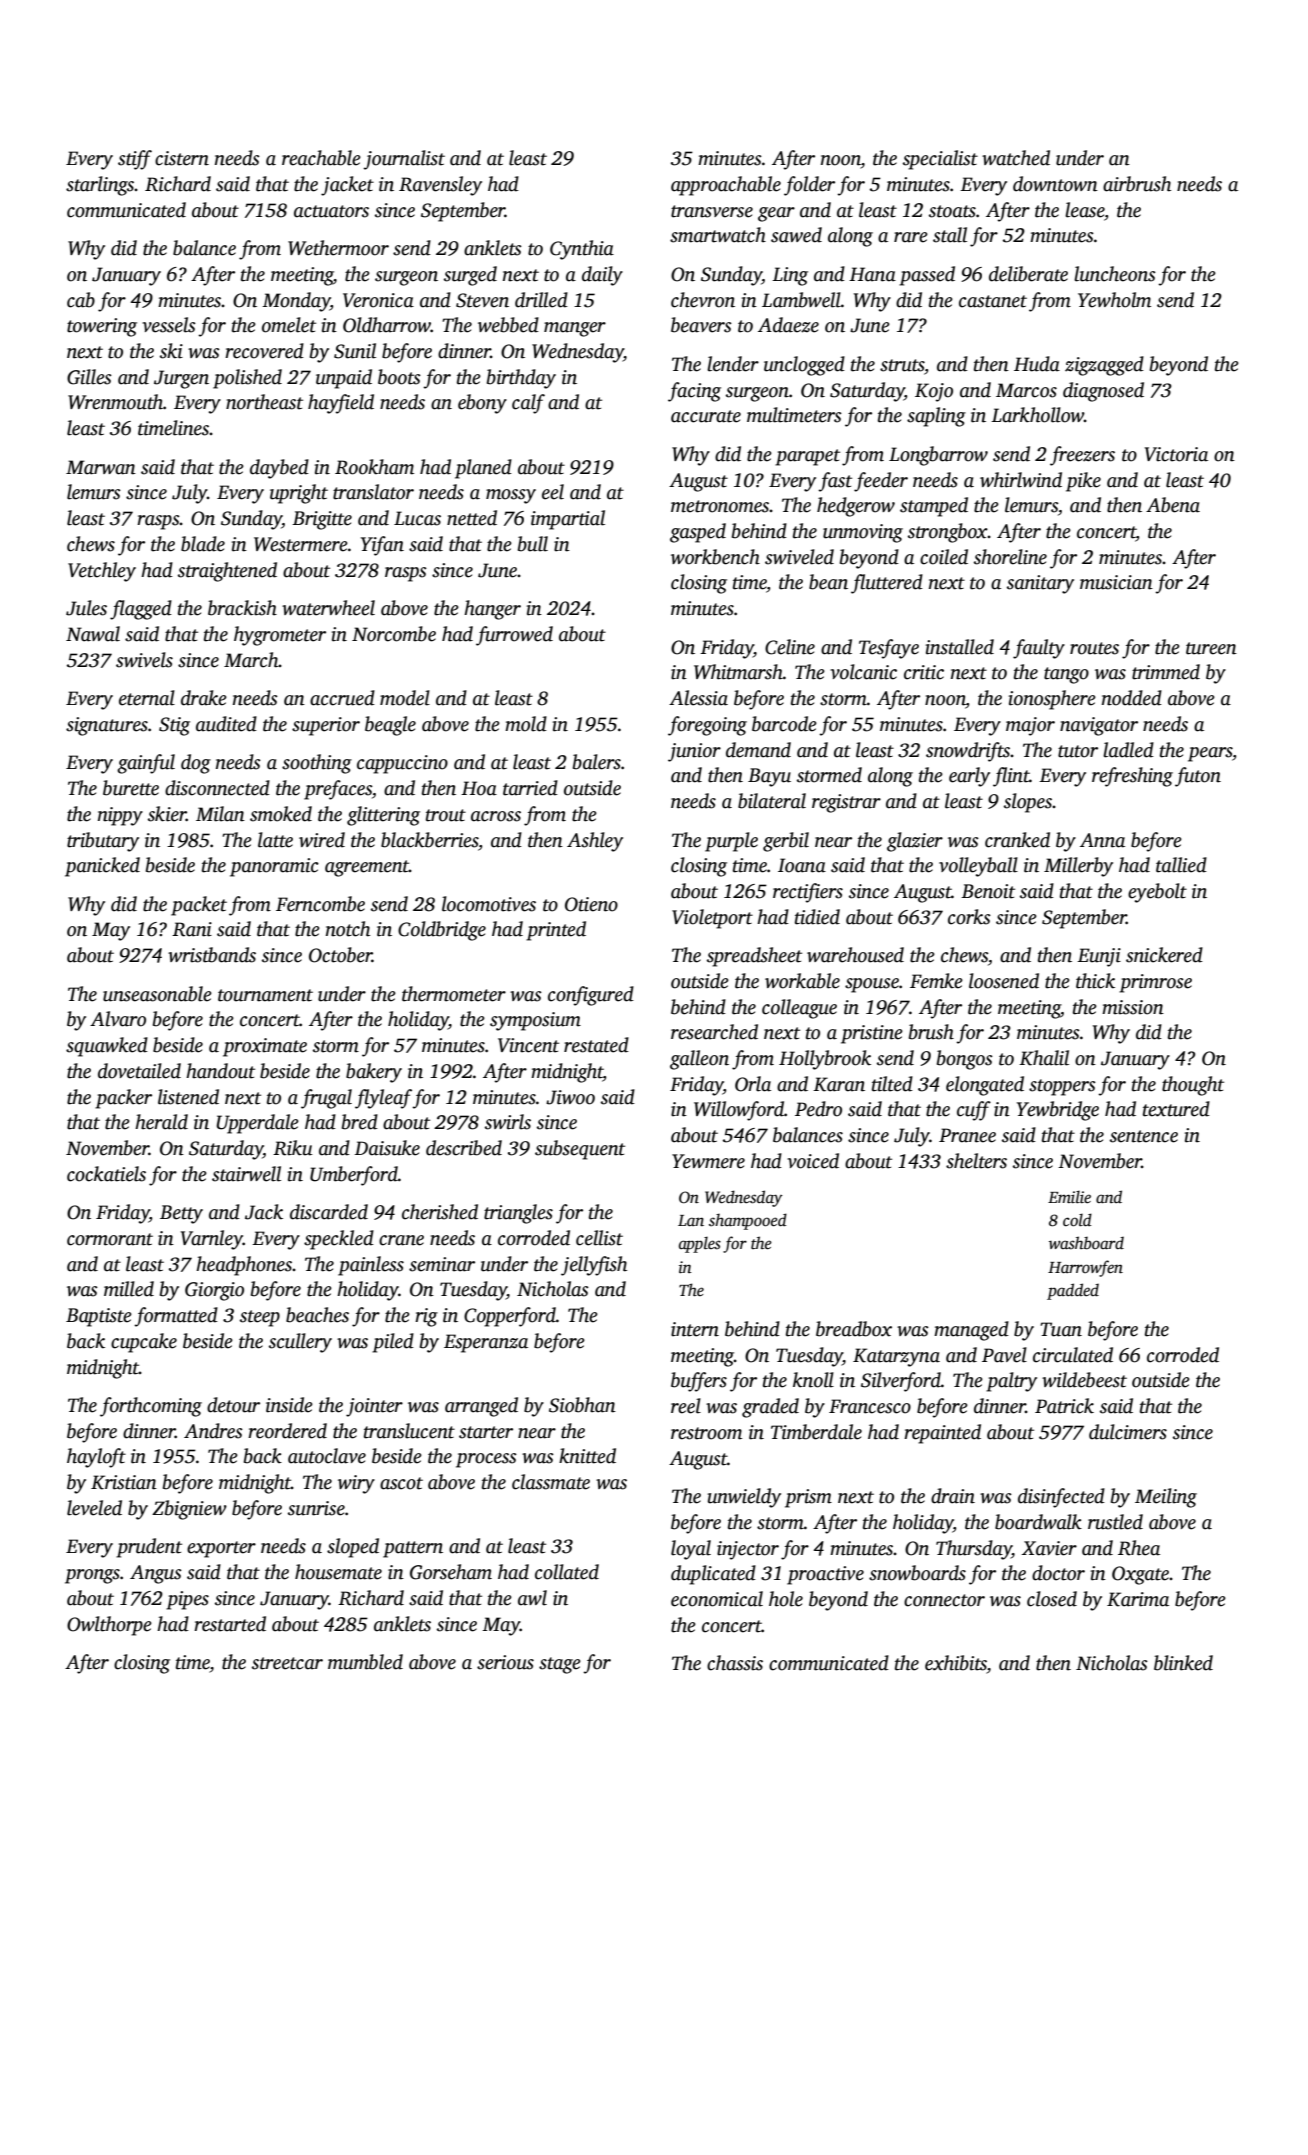 The height and width of the image is (2155, 1308). I want to click on prongs, so click(92, 1576).
